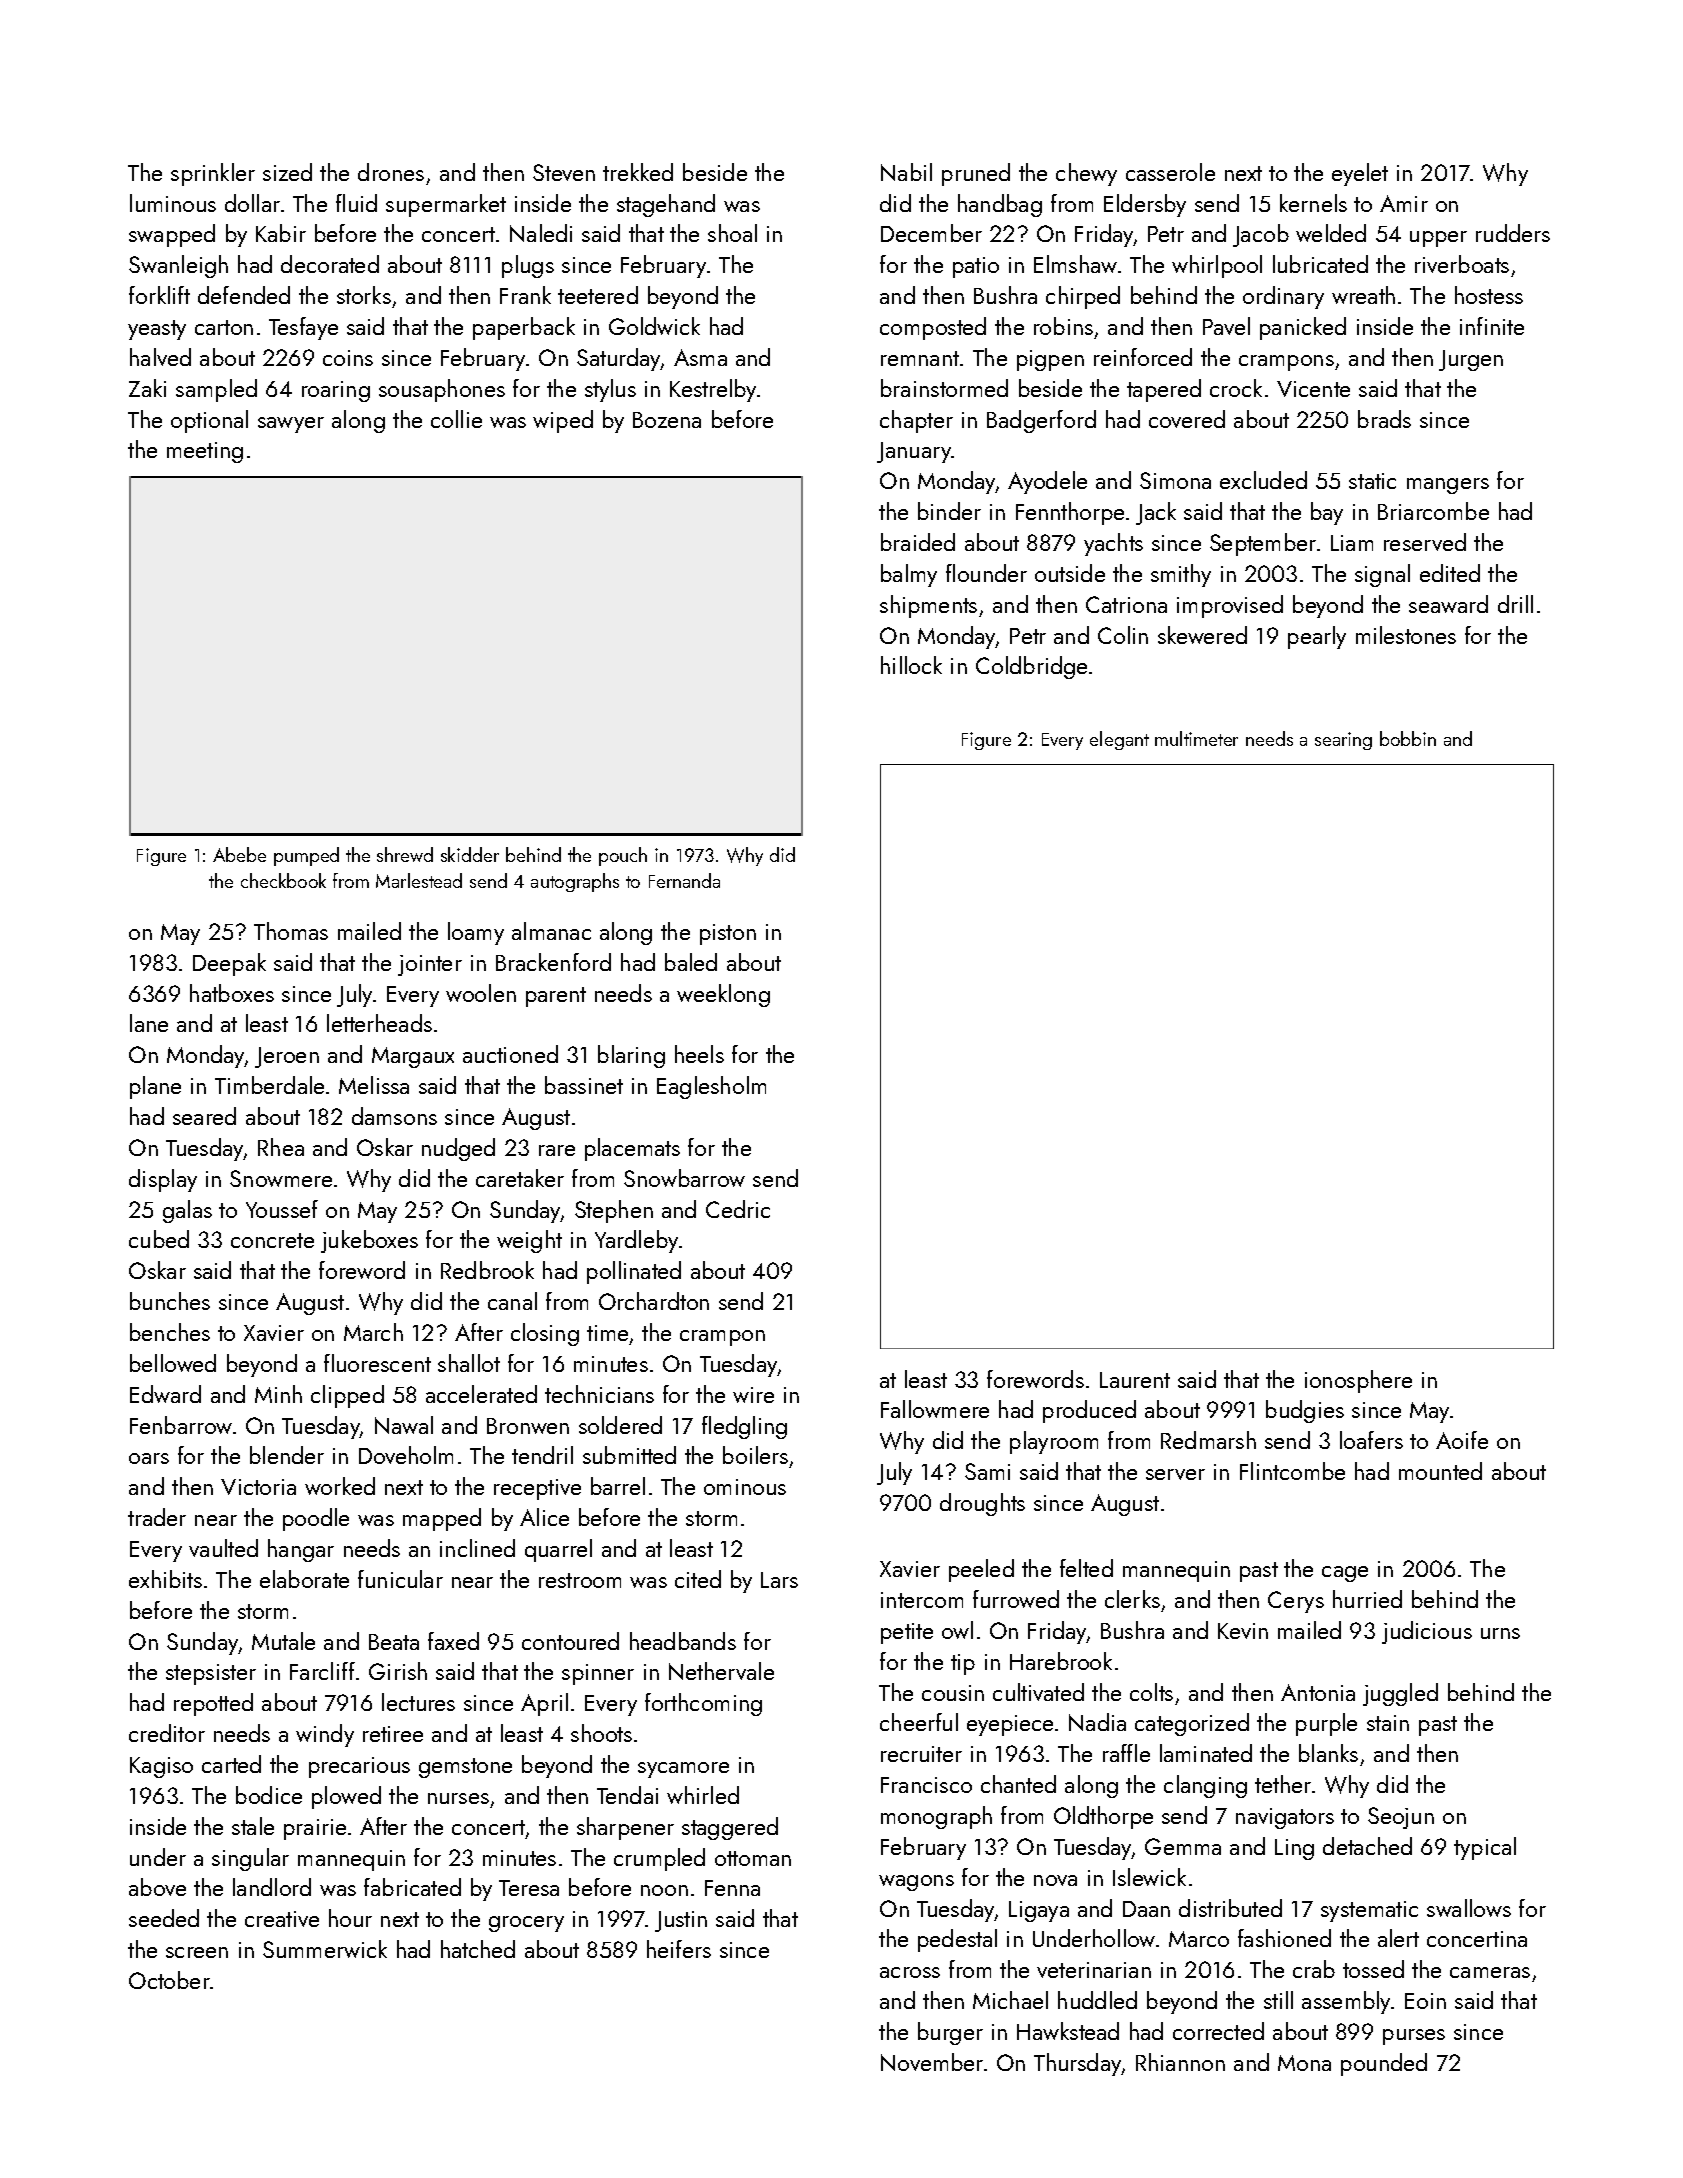 This screenshot has width=1683, height=2178. What do you see at coordinates (654, 1301) in the screenshot?
I see `Orchardton` at bounding box center [654, 1301].
